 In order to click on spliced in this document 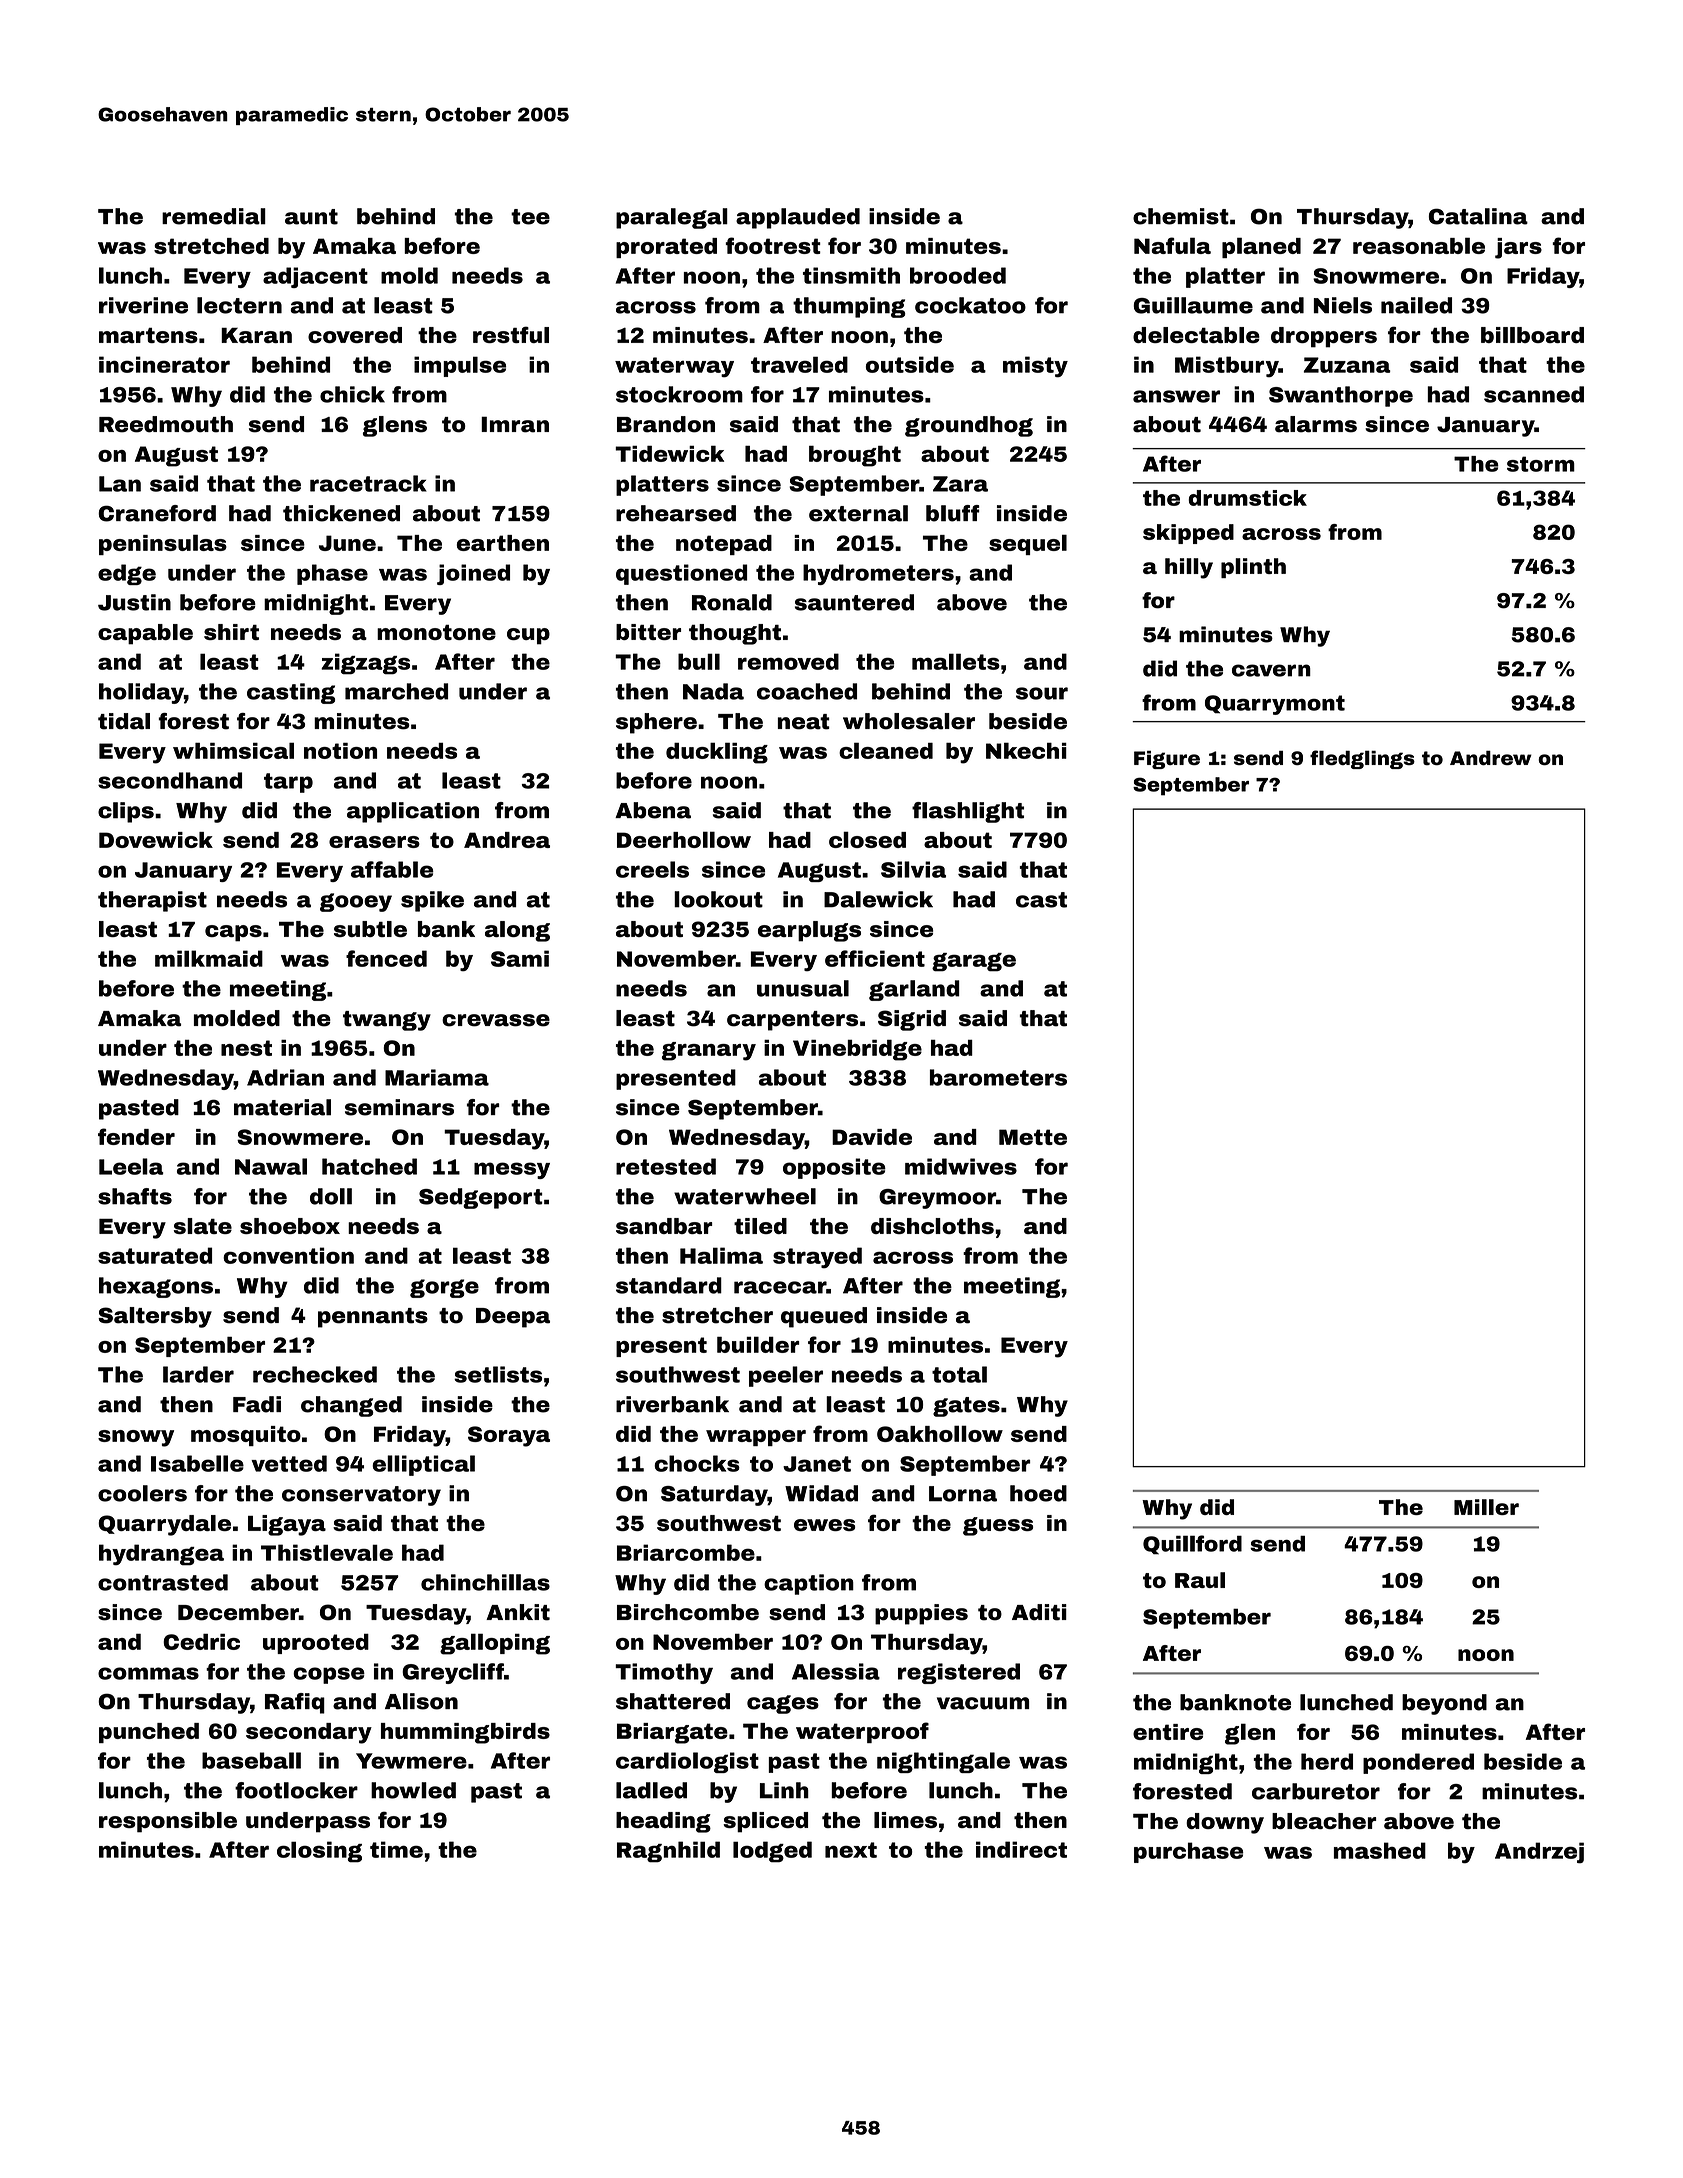, I will do `click(765, 1822)`.
